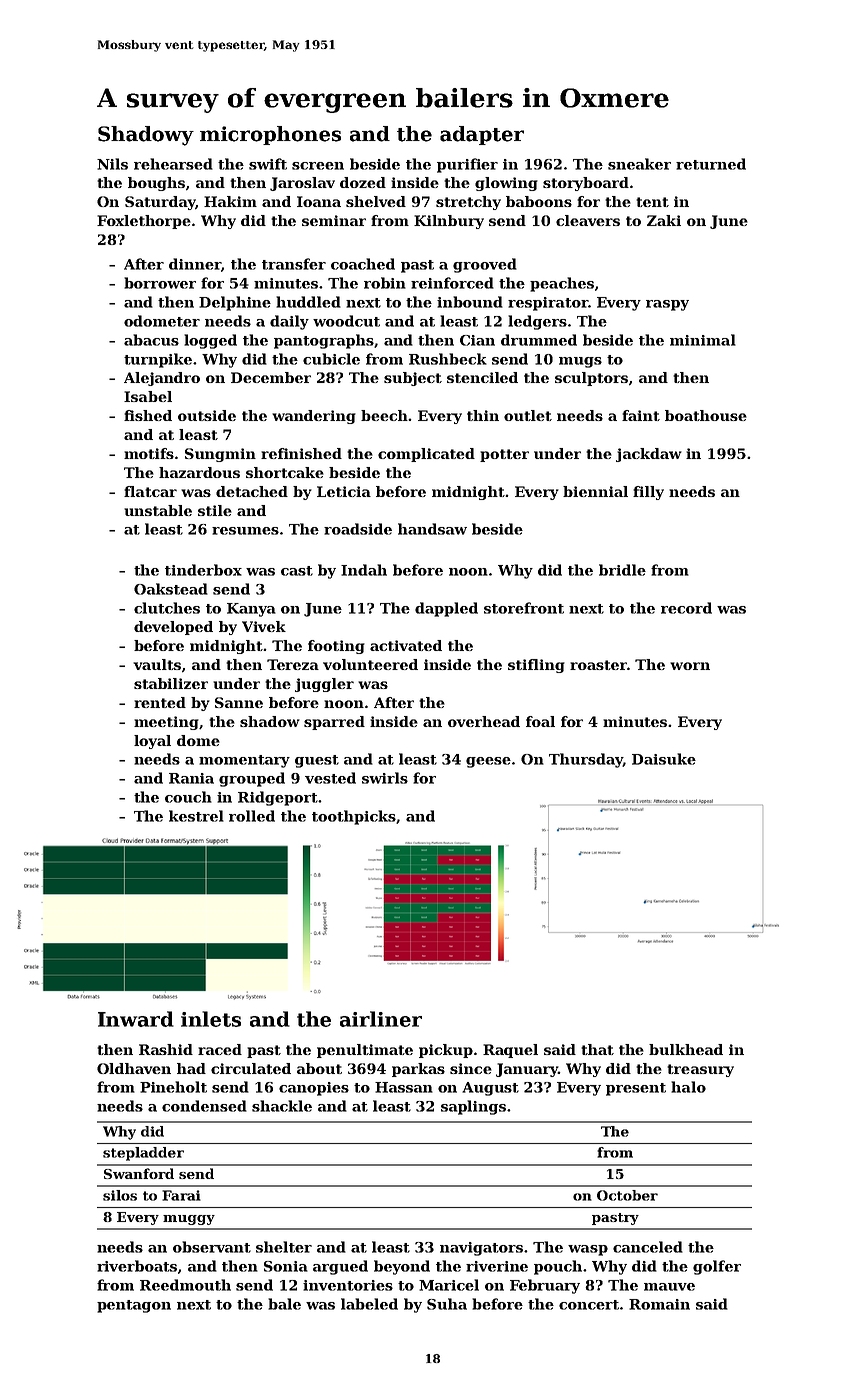 The width and height of the page is (849, 1400). What do you see at coordinates (134, 1306) in the page?
I see `pentagon` at bounding box center [134, 1306].
